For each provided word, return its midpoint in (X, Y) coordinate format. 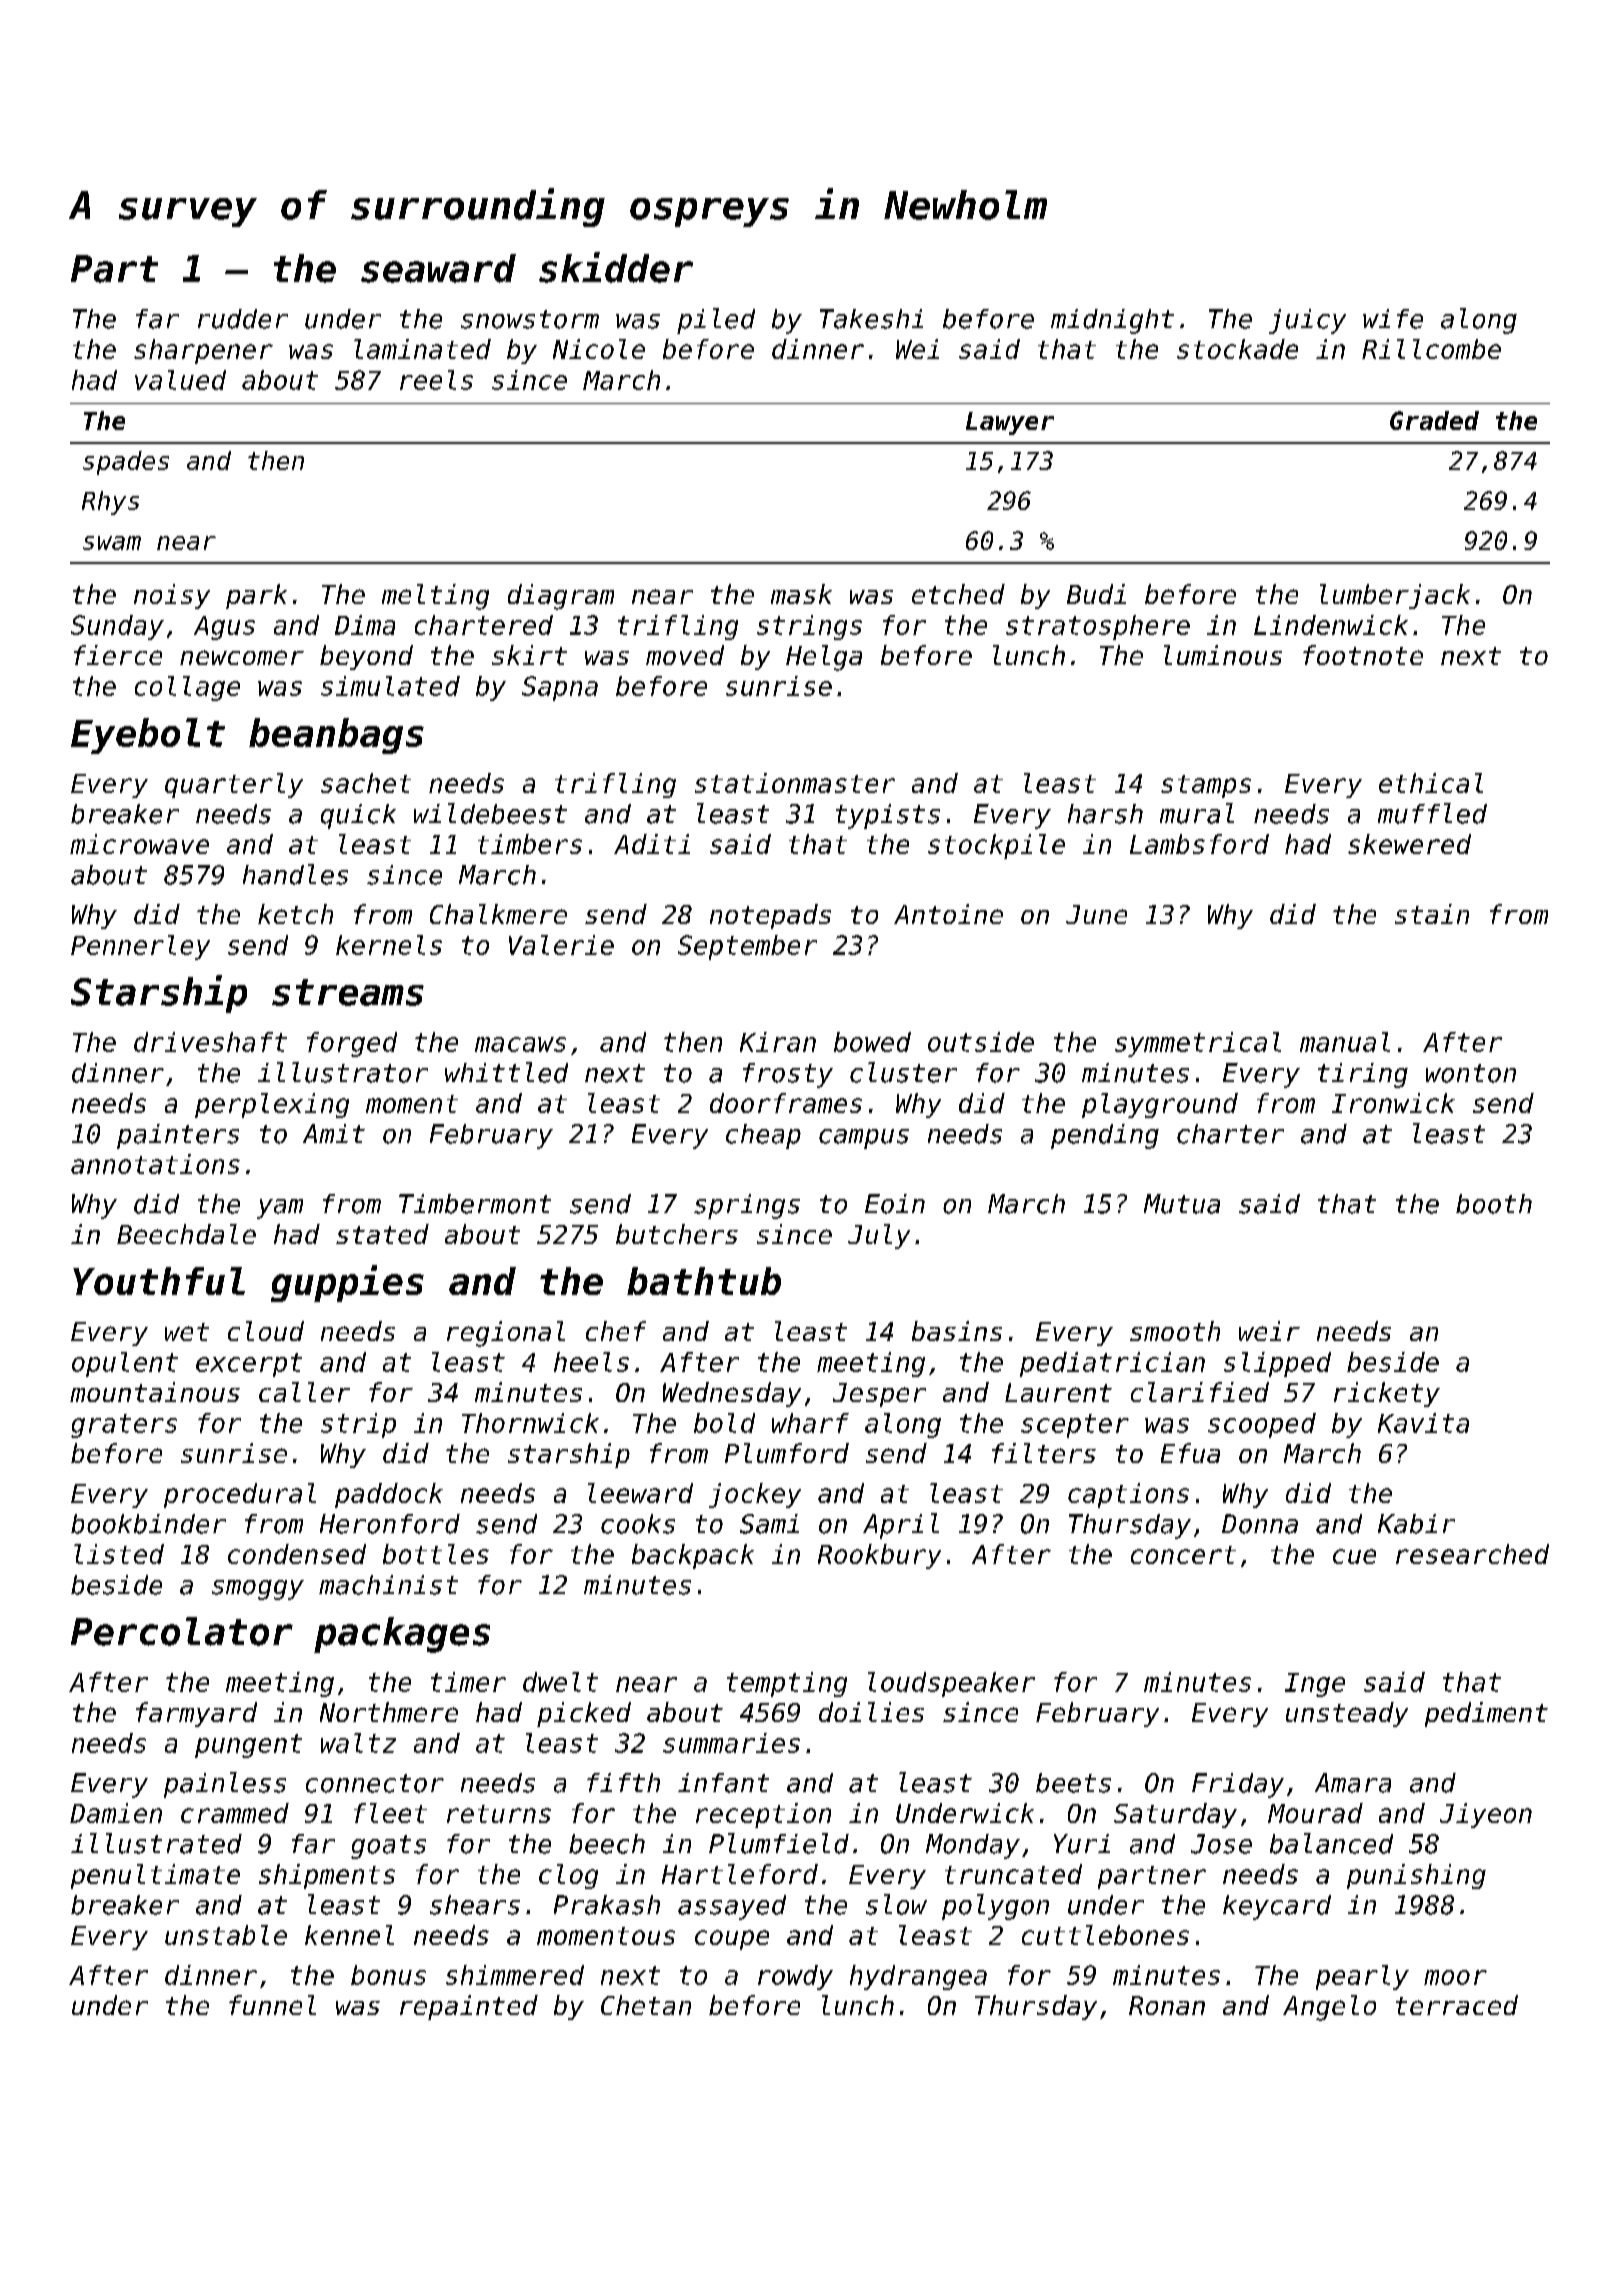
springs (747, 1206)
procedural (240, 1495)
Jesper (879, 1395)
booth (1494, 1204)
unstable (226, 1935)
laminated (422, 349)
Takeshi (871, 319)
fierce (118, 655)
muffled (1432, 813)
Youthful (159, 1281)
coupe (732, 1940)
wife (1393, 319)
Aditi (652, 844)
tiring (1363, 1075)
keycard (1277, 1907)
